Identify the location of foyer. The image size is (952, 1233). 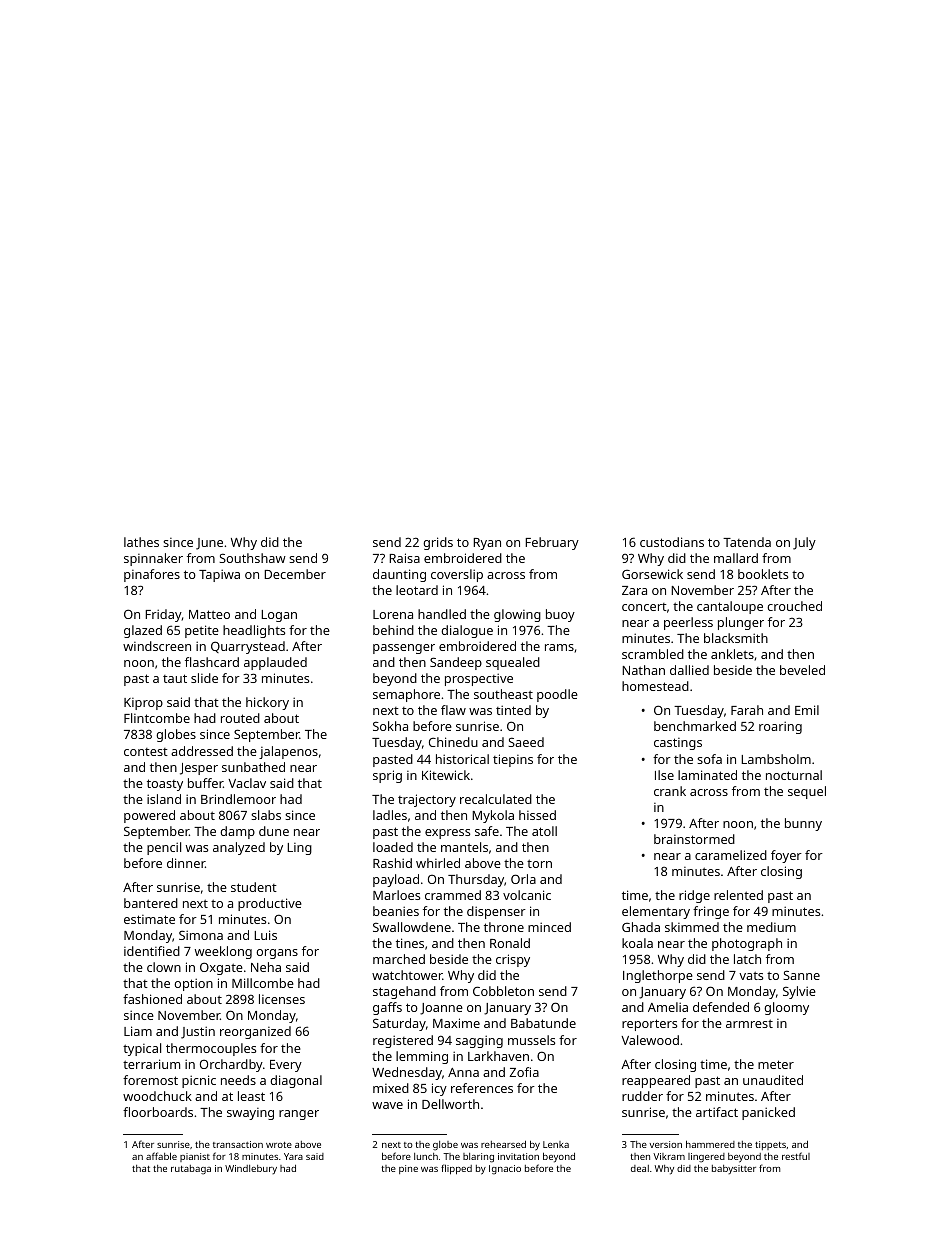
(786, 856).
